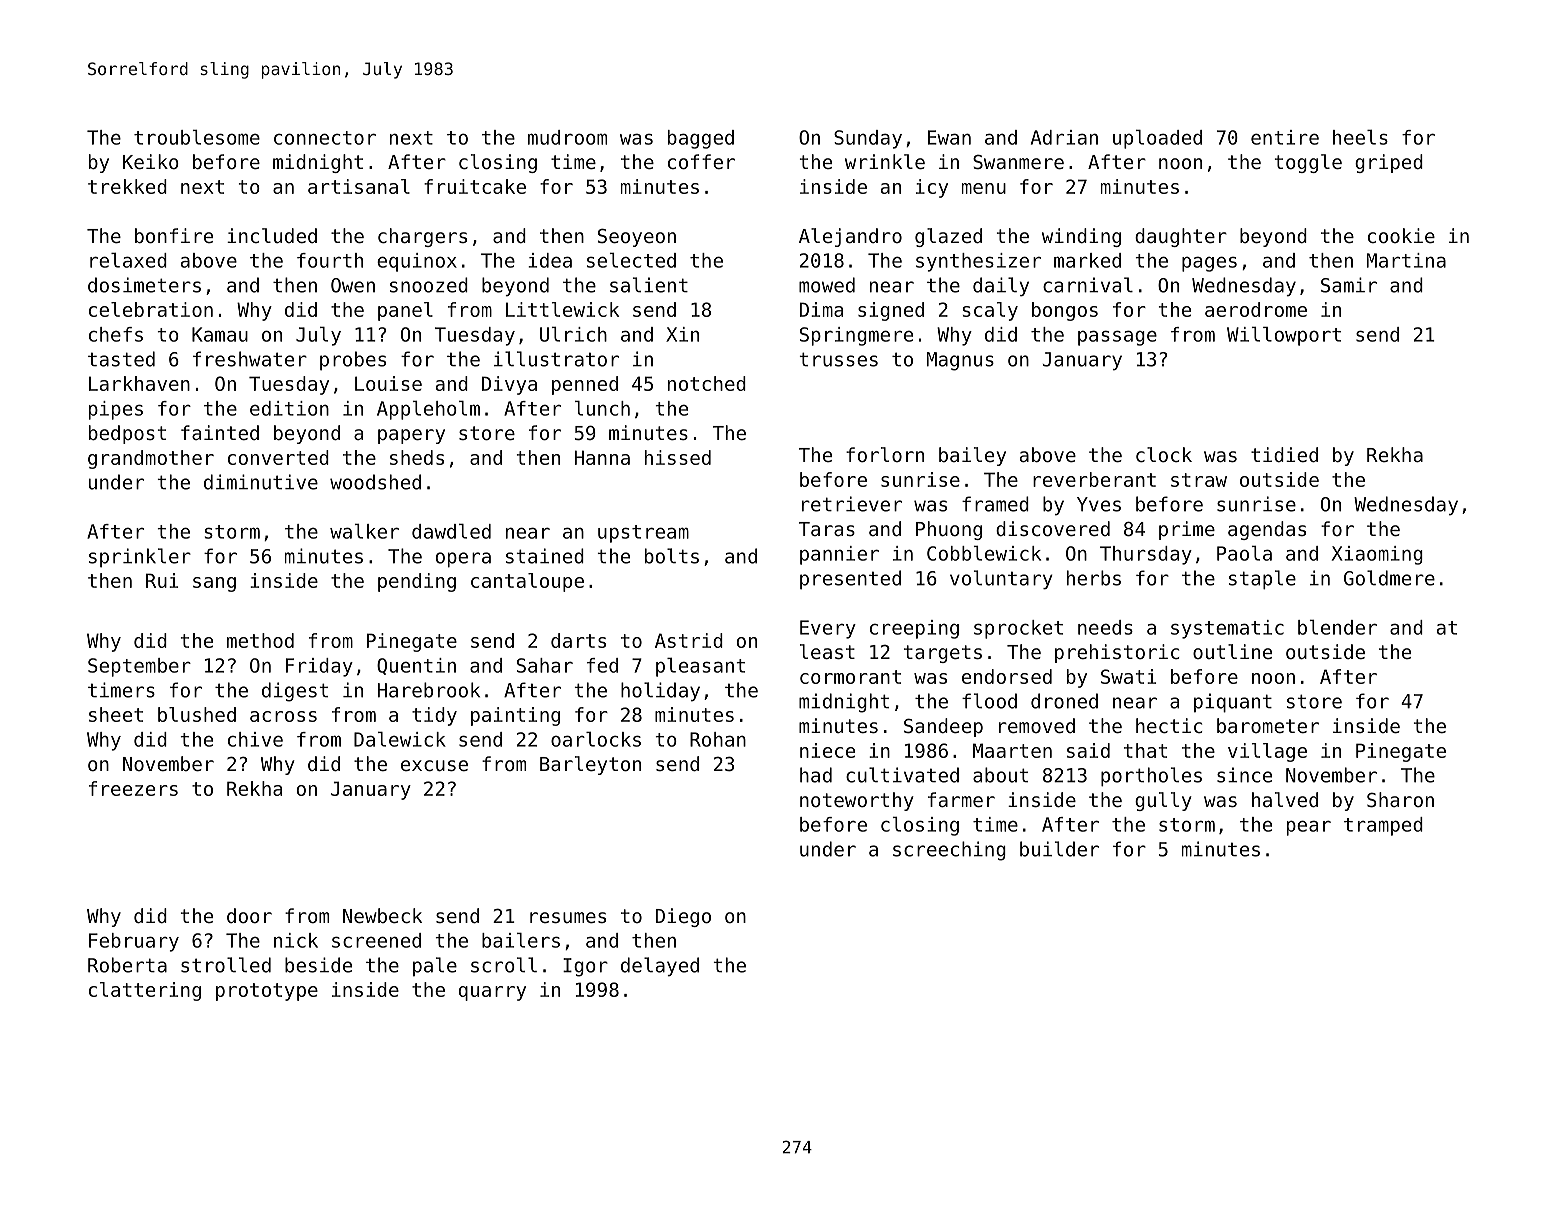 This document has width=1563, height=1208. Describe the element at coordinates (527, 582) in the document. I see `cantaloupe` at that location.
